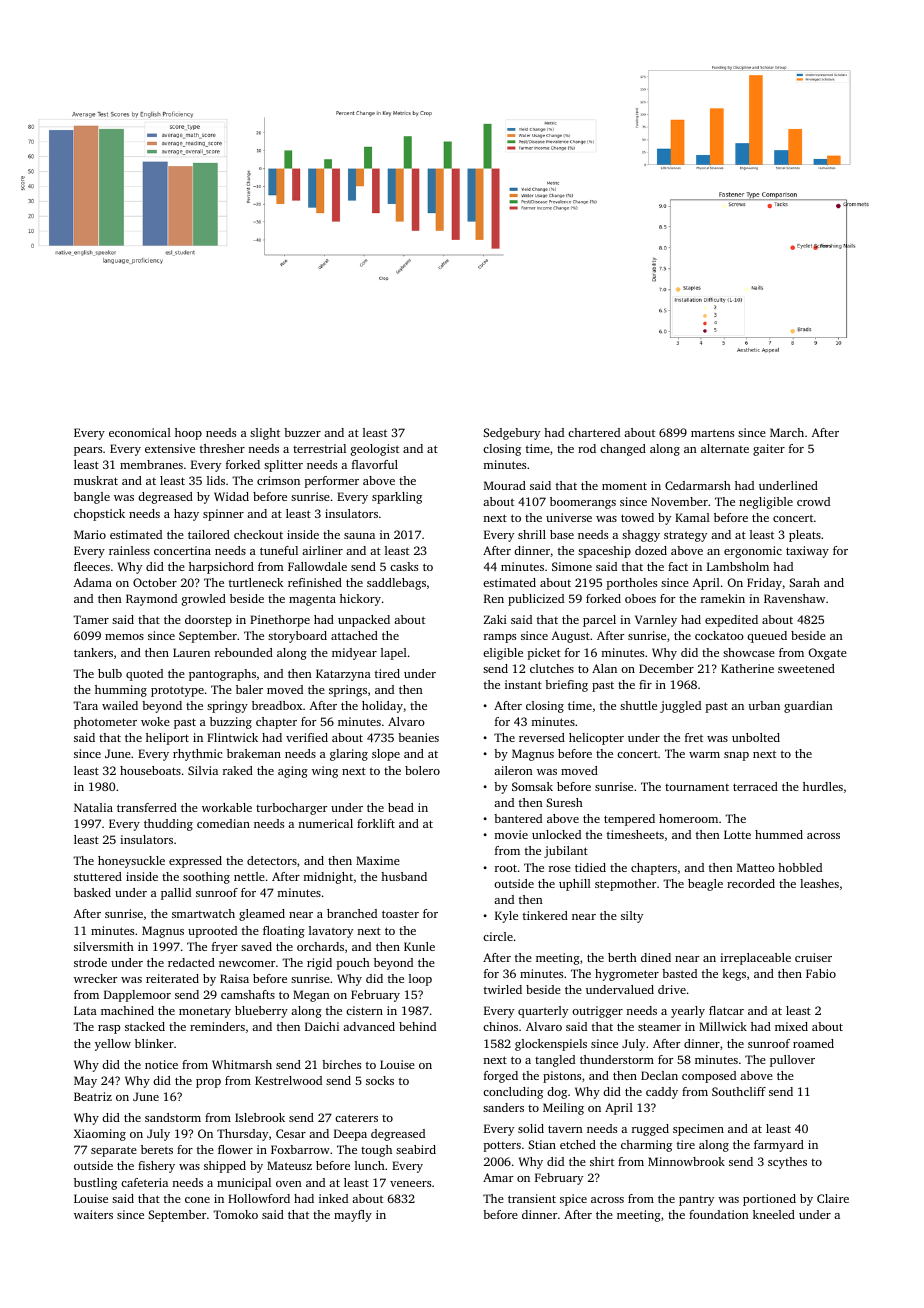  I want to click on Sedgebury, so click(511, 434).
